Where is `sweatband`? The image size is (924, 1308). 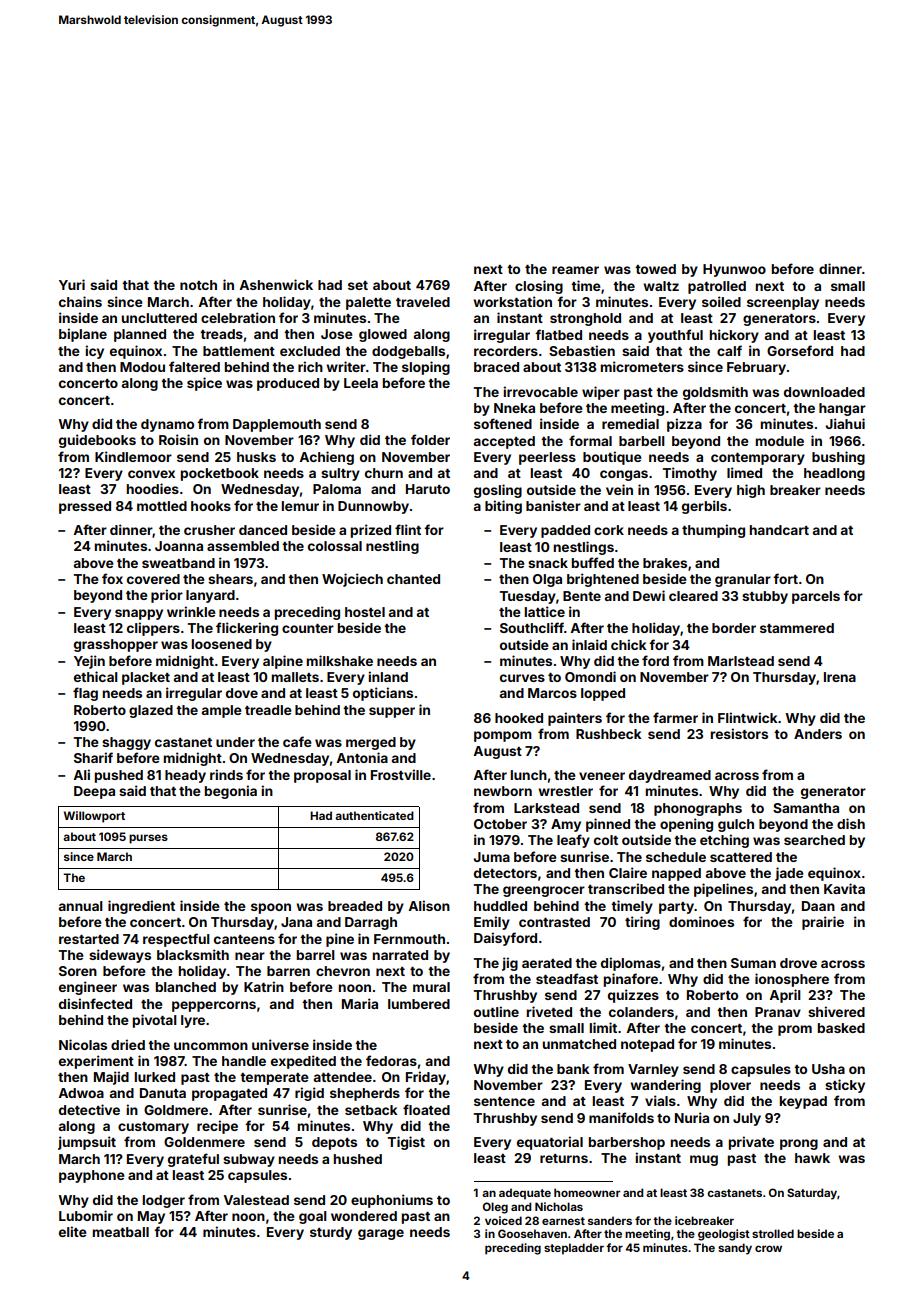 sweatband is located at coordinates (178, 563).
